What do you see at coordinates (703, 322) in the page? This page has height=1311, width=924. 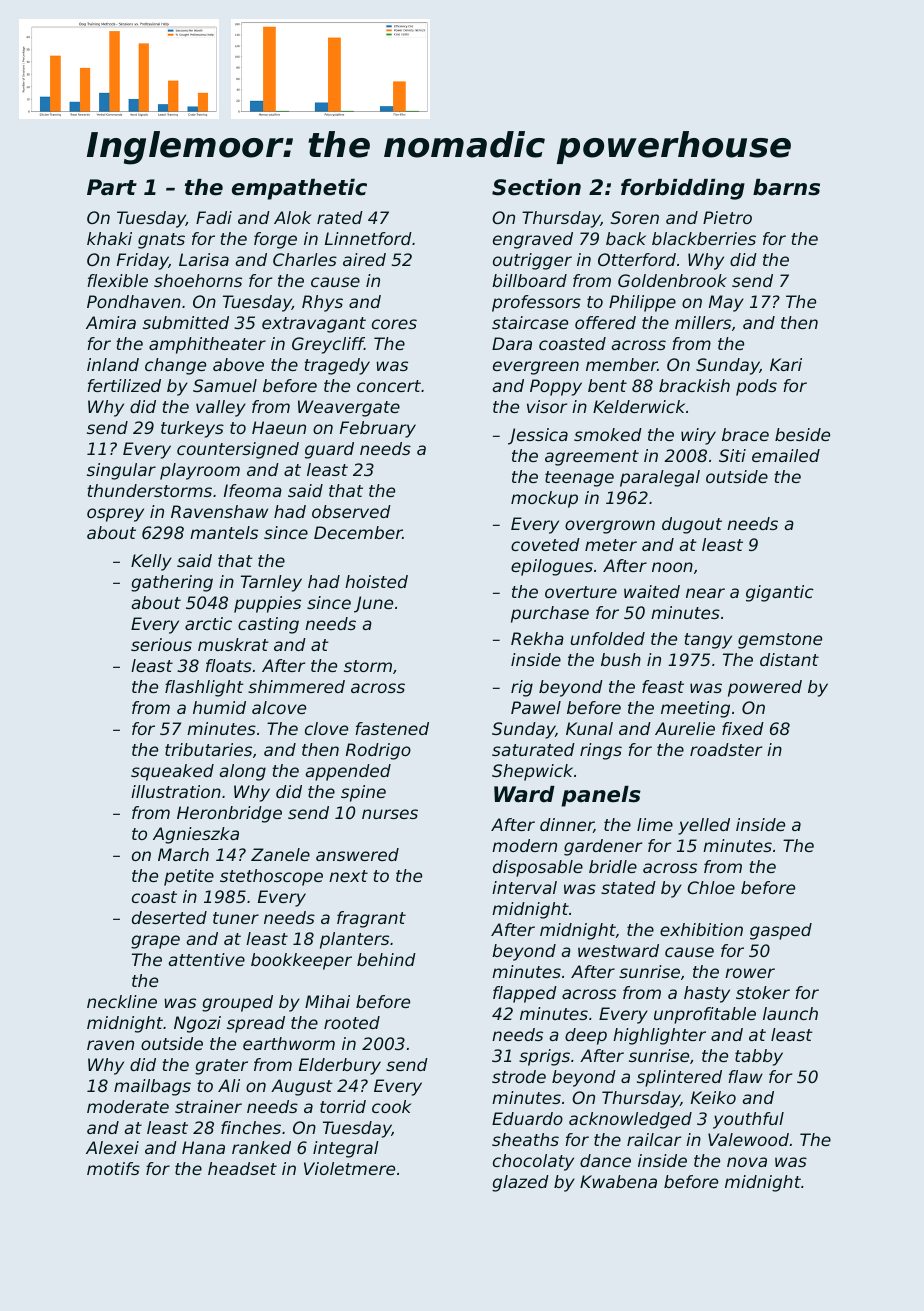 I see `millers` at bounding box center [703, 322].
